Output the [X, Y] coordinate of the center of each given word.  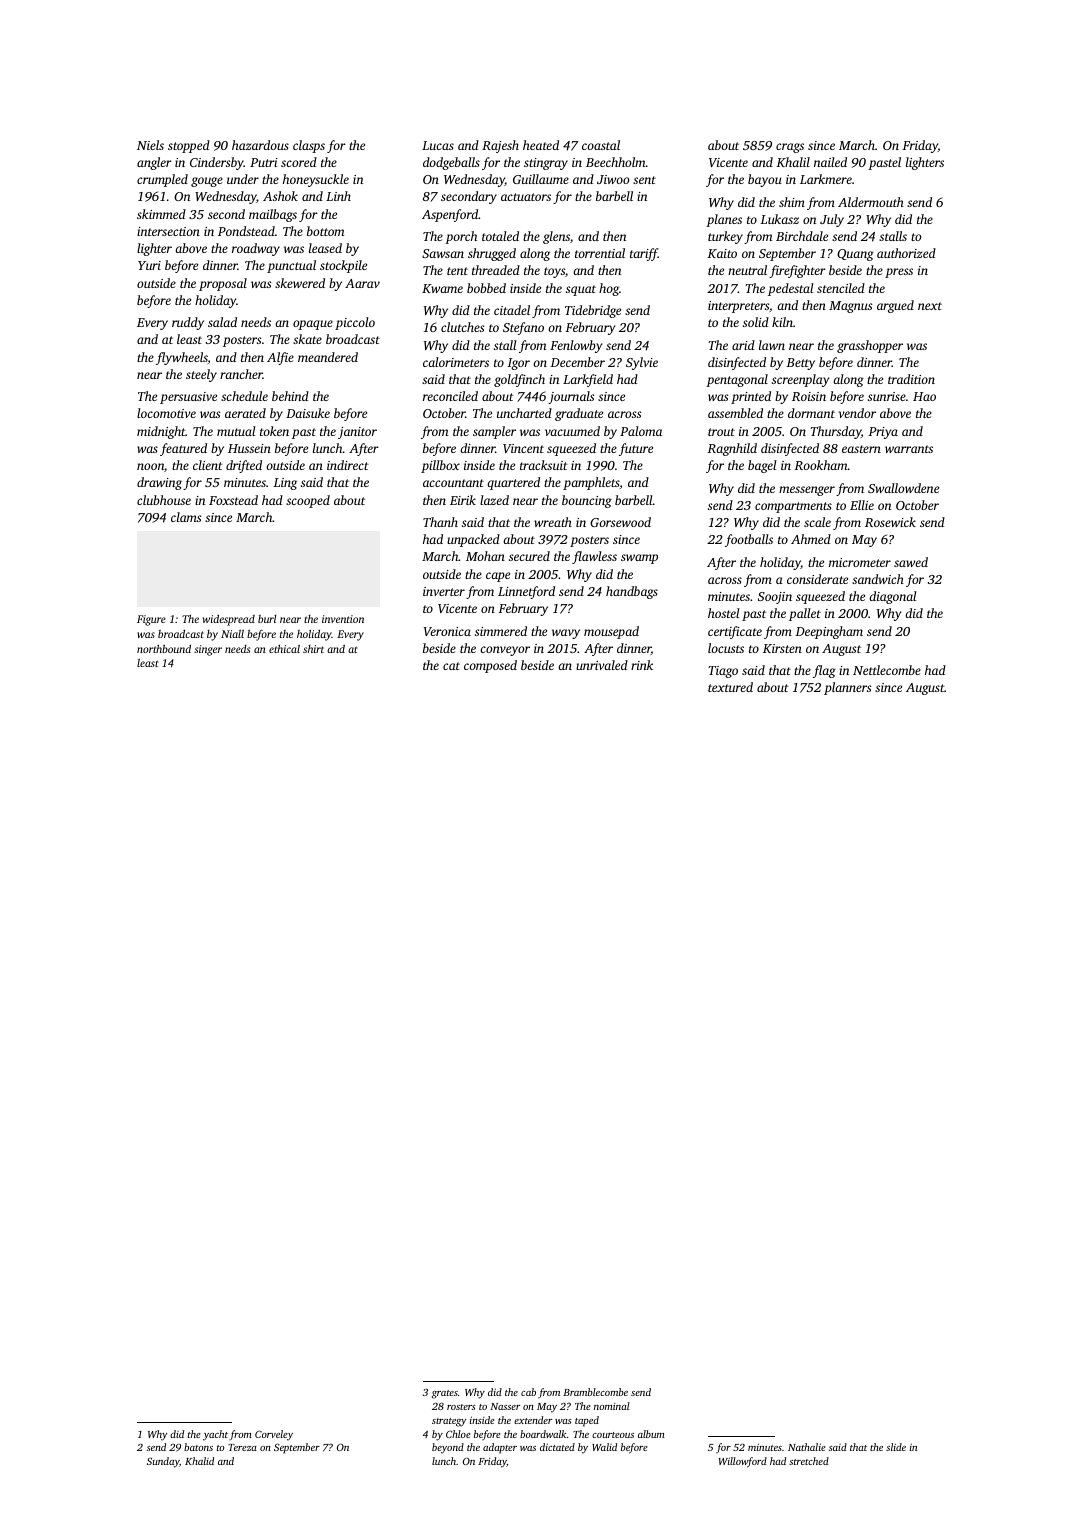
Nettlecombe [887, 670]
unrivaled [602, 665]
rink [642, 665]
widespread [229, 620]
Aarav [362, 283]
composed [490, 666]
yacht [215, 1435]
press [899, 273]
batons [198, 1447]
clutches [462, 327]
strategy [449, 1422]
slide [896, 1447]
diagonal [893, 597]
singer [208, 650]
